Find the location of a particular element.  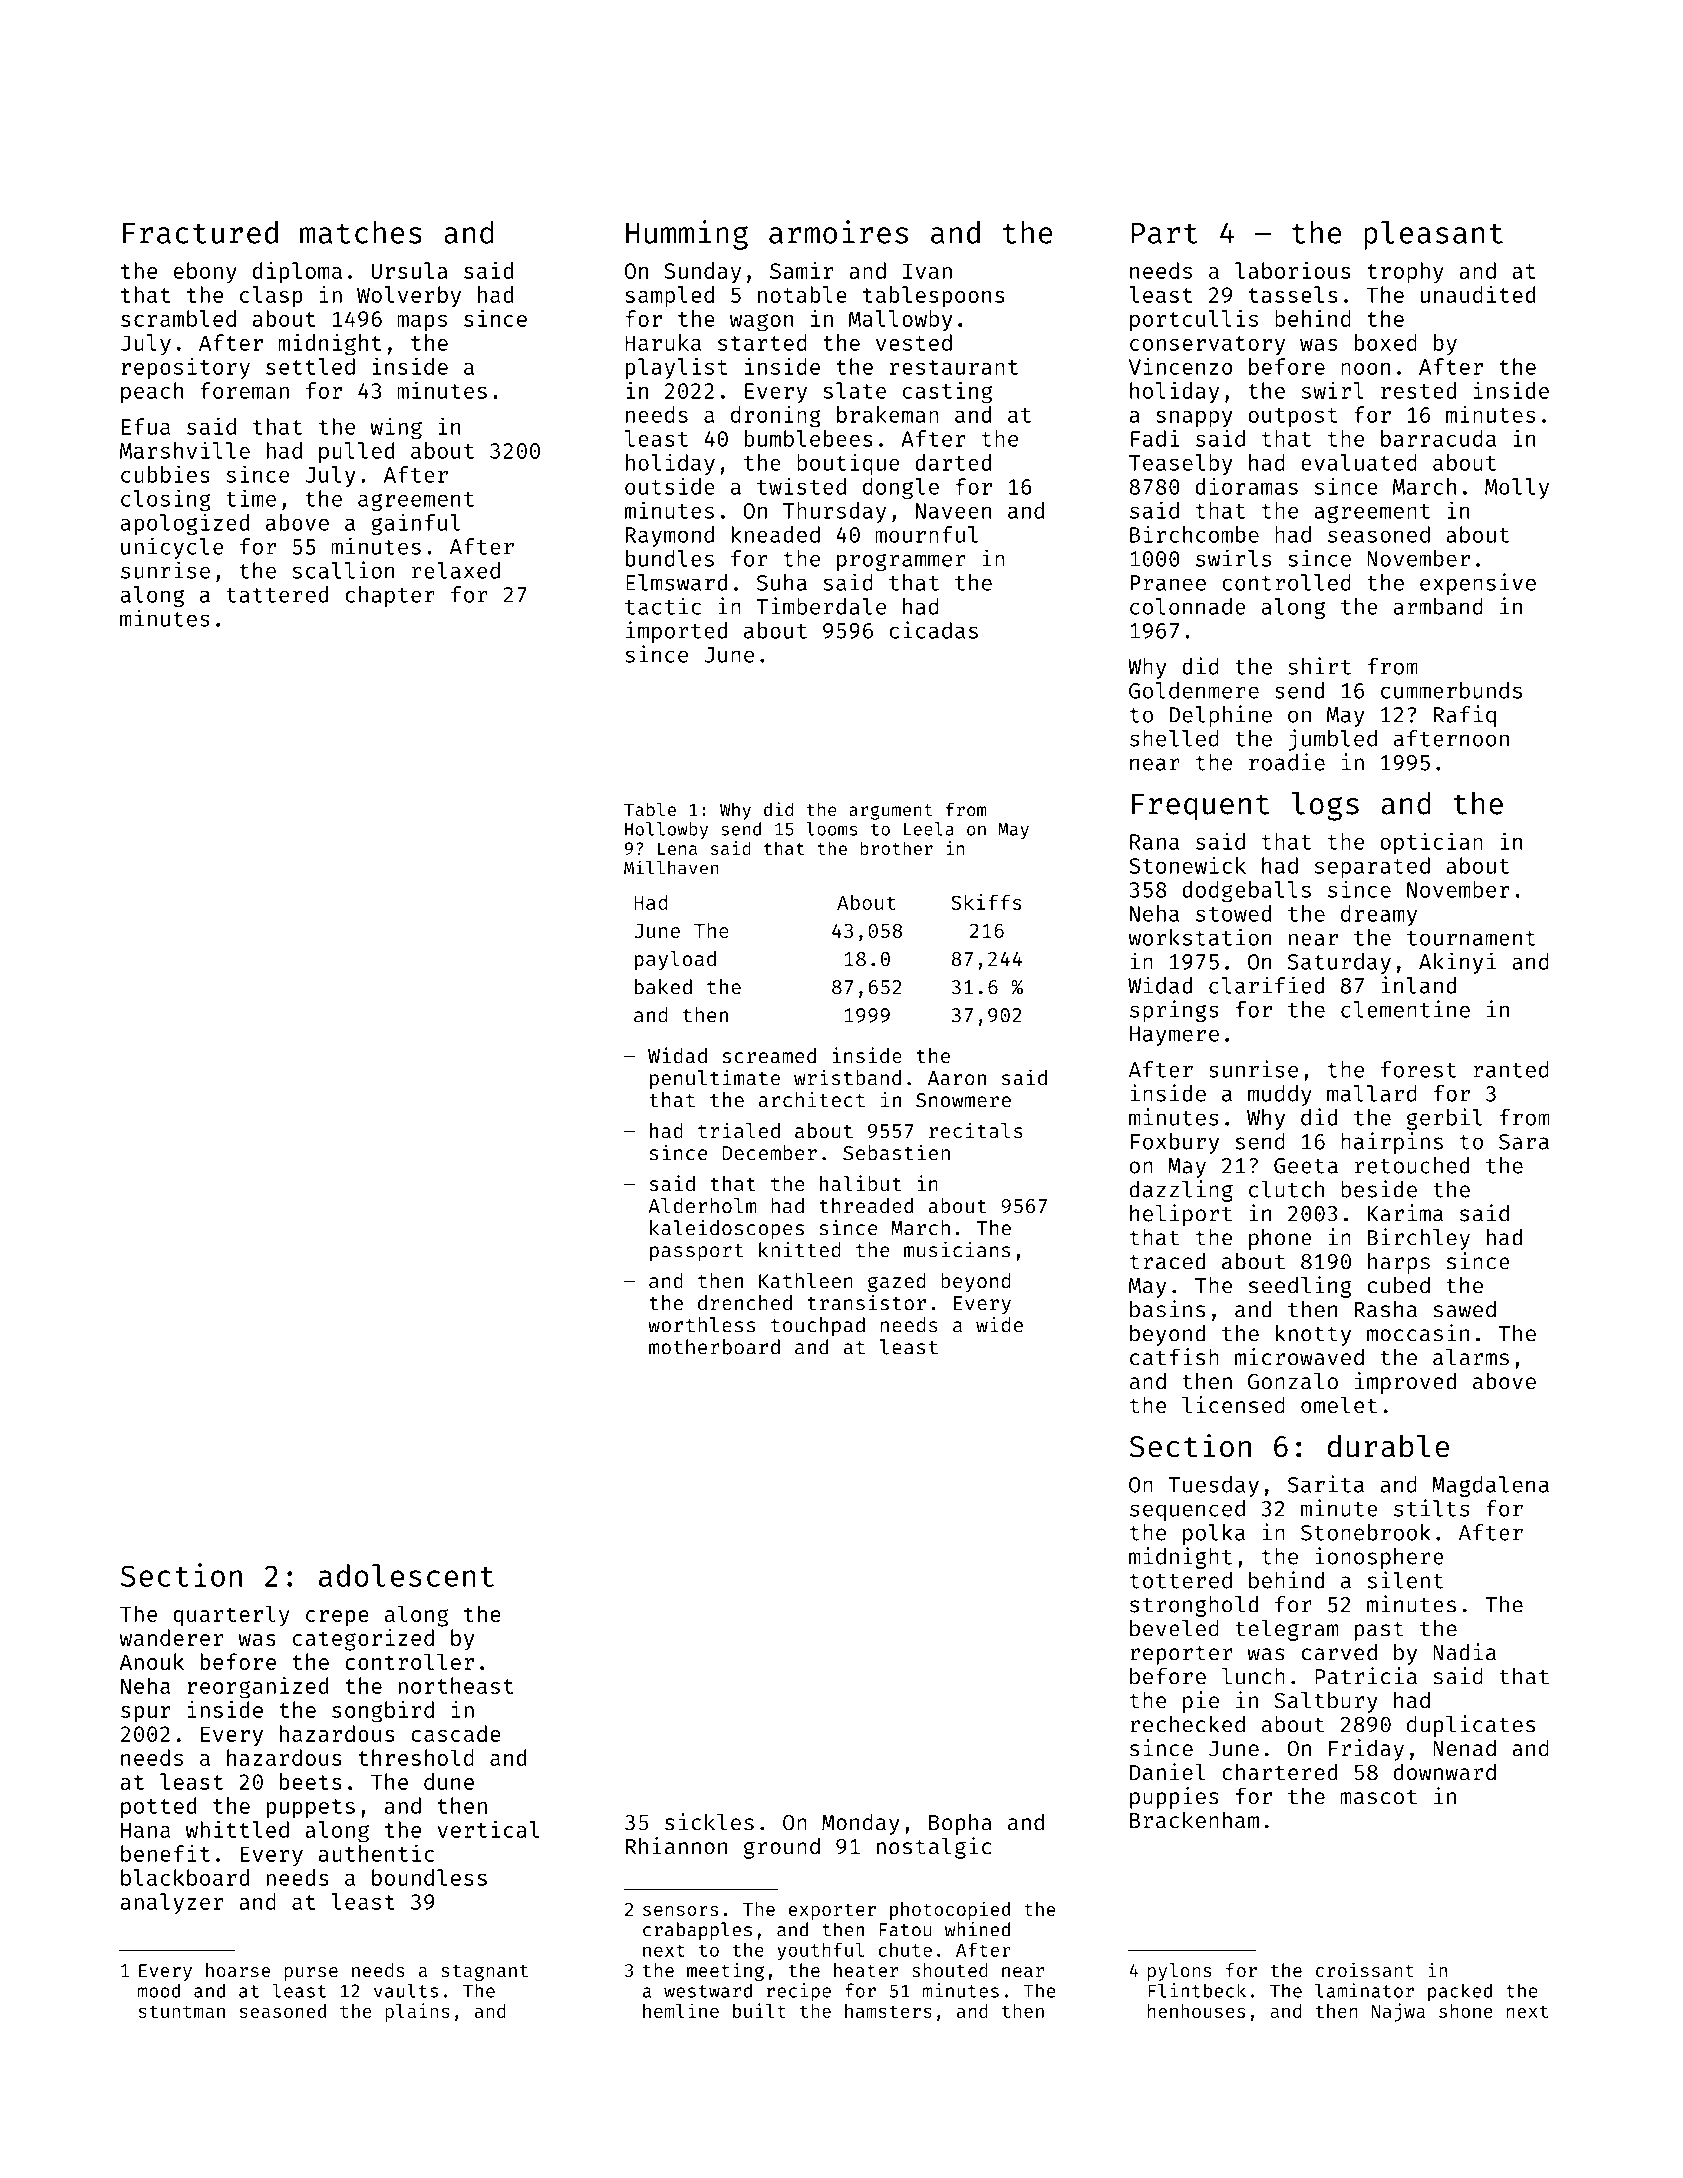

knitted is located at coordinates (800, 1249).
